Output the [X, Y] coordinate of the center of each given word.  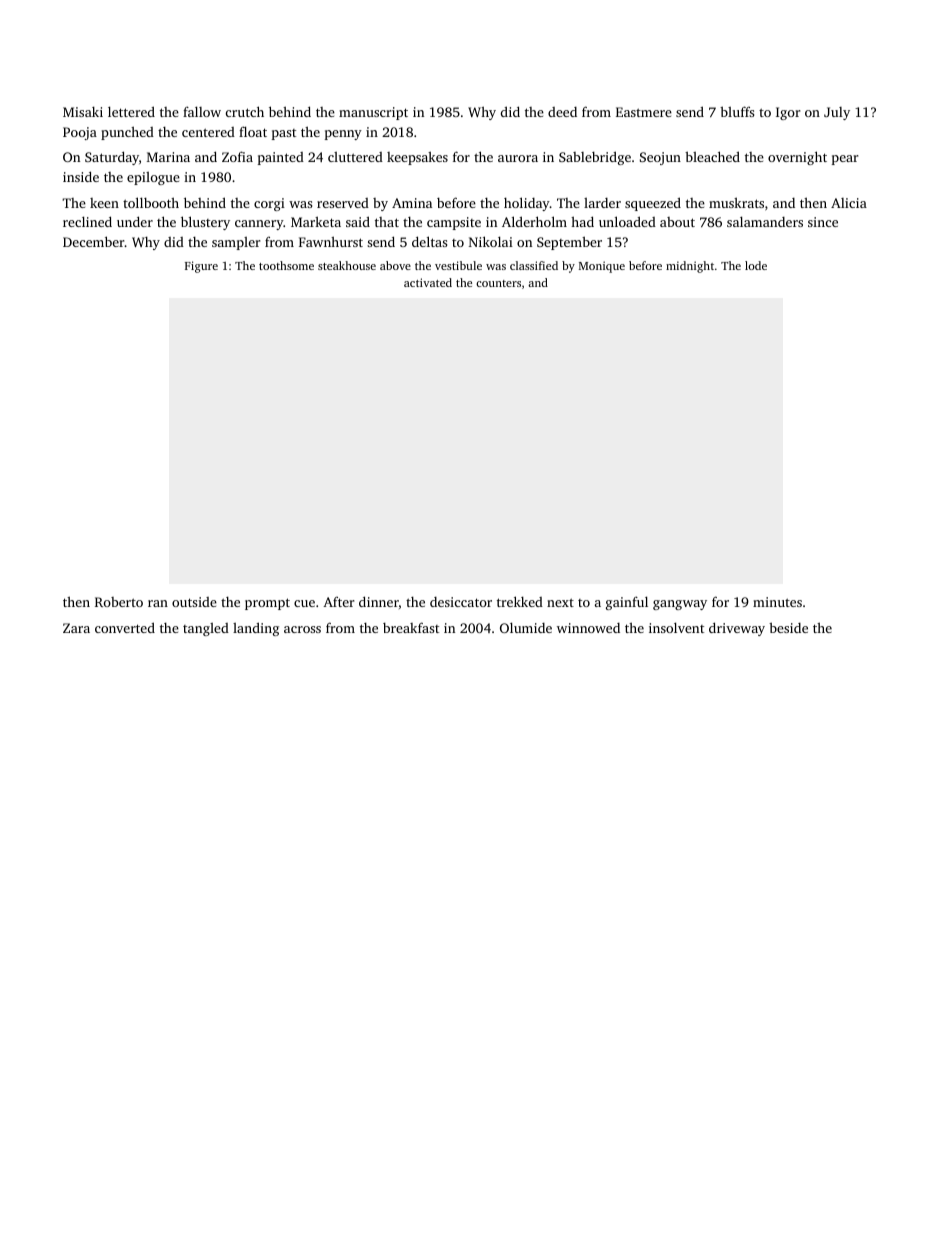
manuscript [373, 113]
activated [428, 282]
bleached [712, 156]
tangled [206, 629]
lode [756, 265]
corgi [269, 204]
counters [498, 283]
